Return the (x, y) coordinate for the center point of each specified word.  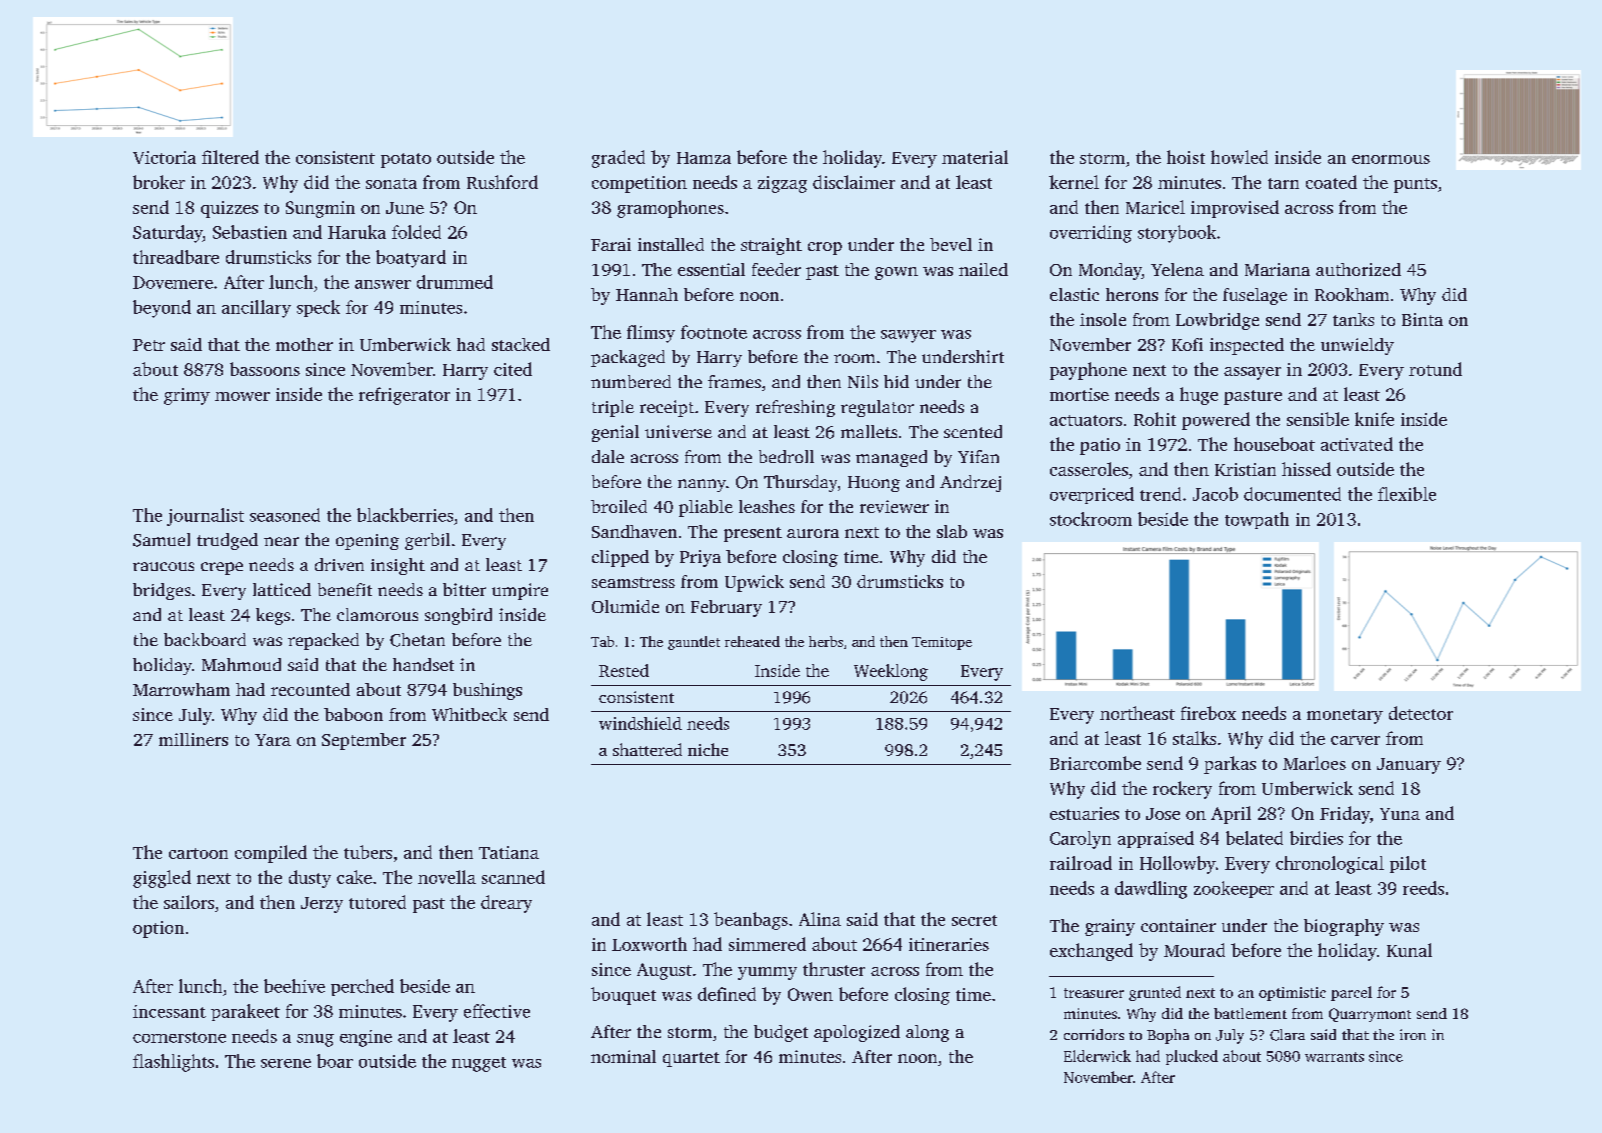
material (975, 157)
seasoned (285, 515)
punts (1415, 185)
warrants (1334, 1057)
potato (406, 160)
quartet (691, 1059)
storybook (1177, 234)
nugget (479, 1064)
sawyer (908, 336)
